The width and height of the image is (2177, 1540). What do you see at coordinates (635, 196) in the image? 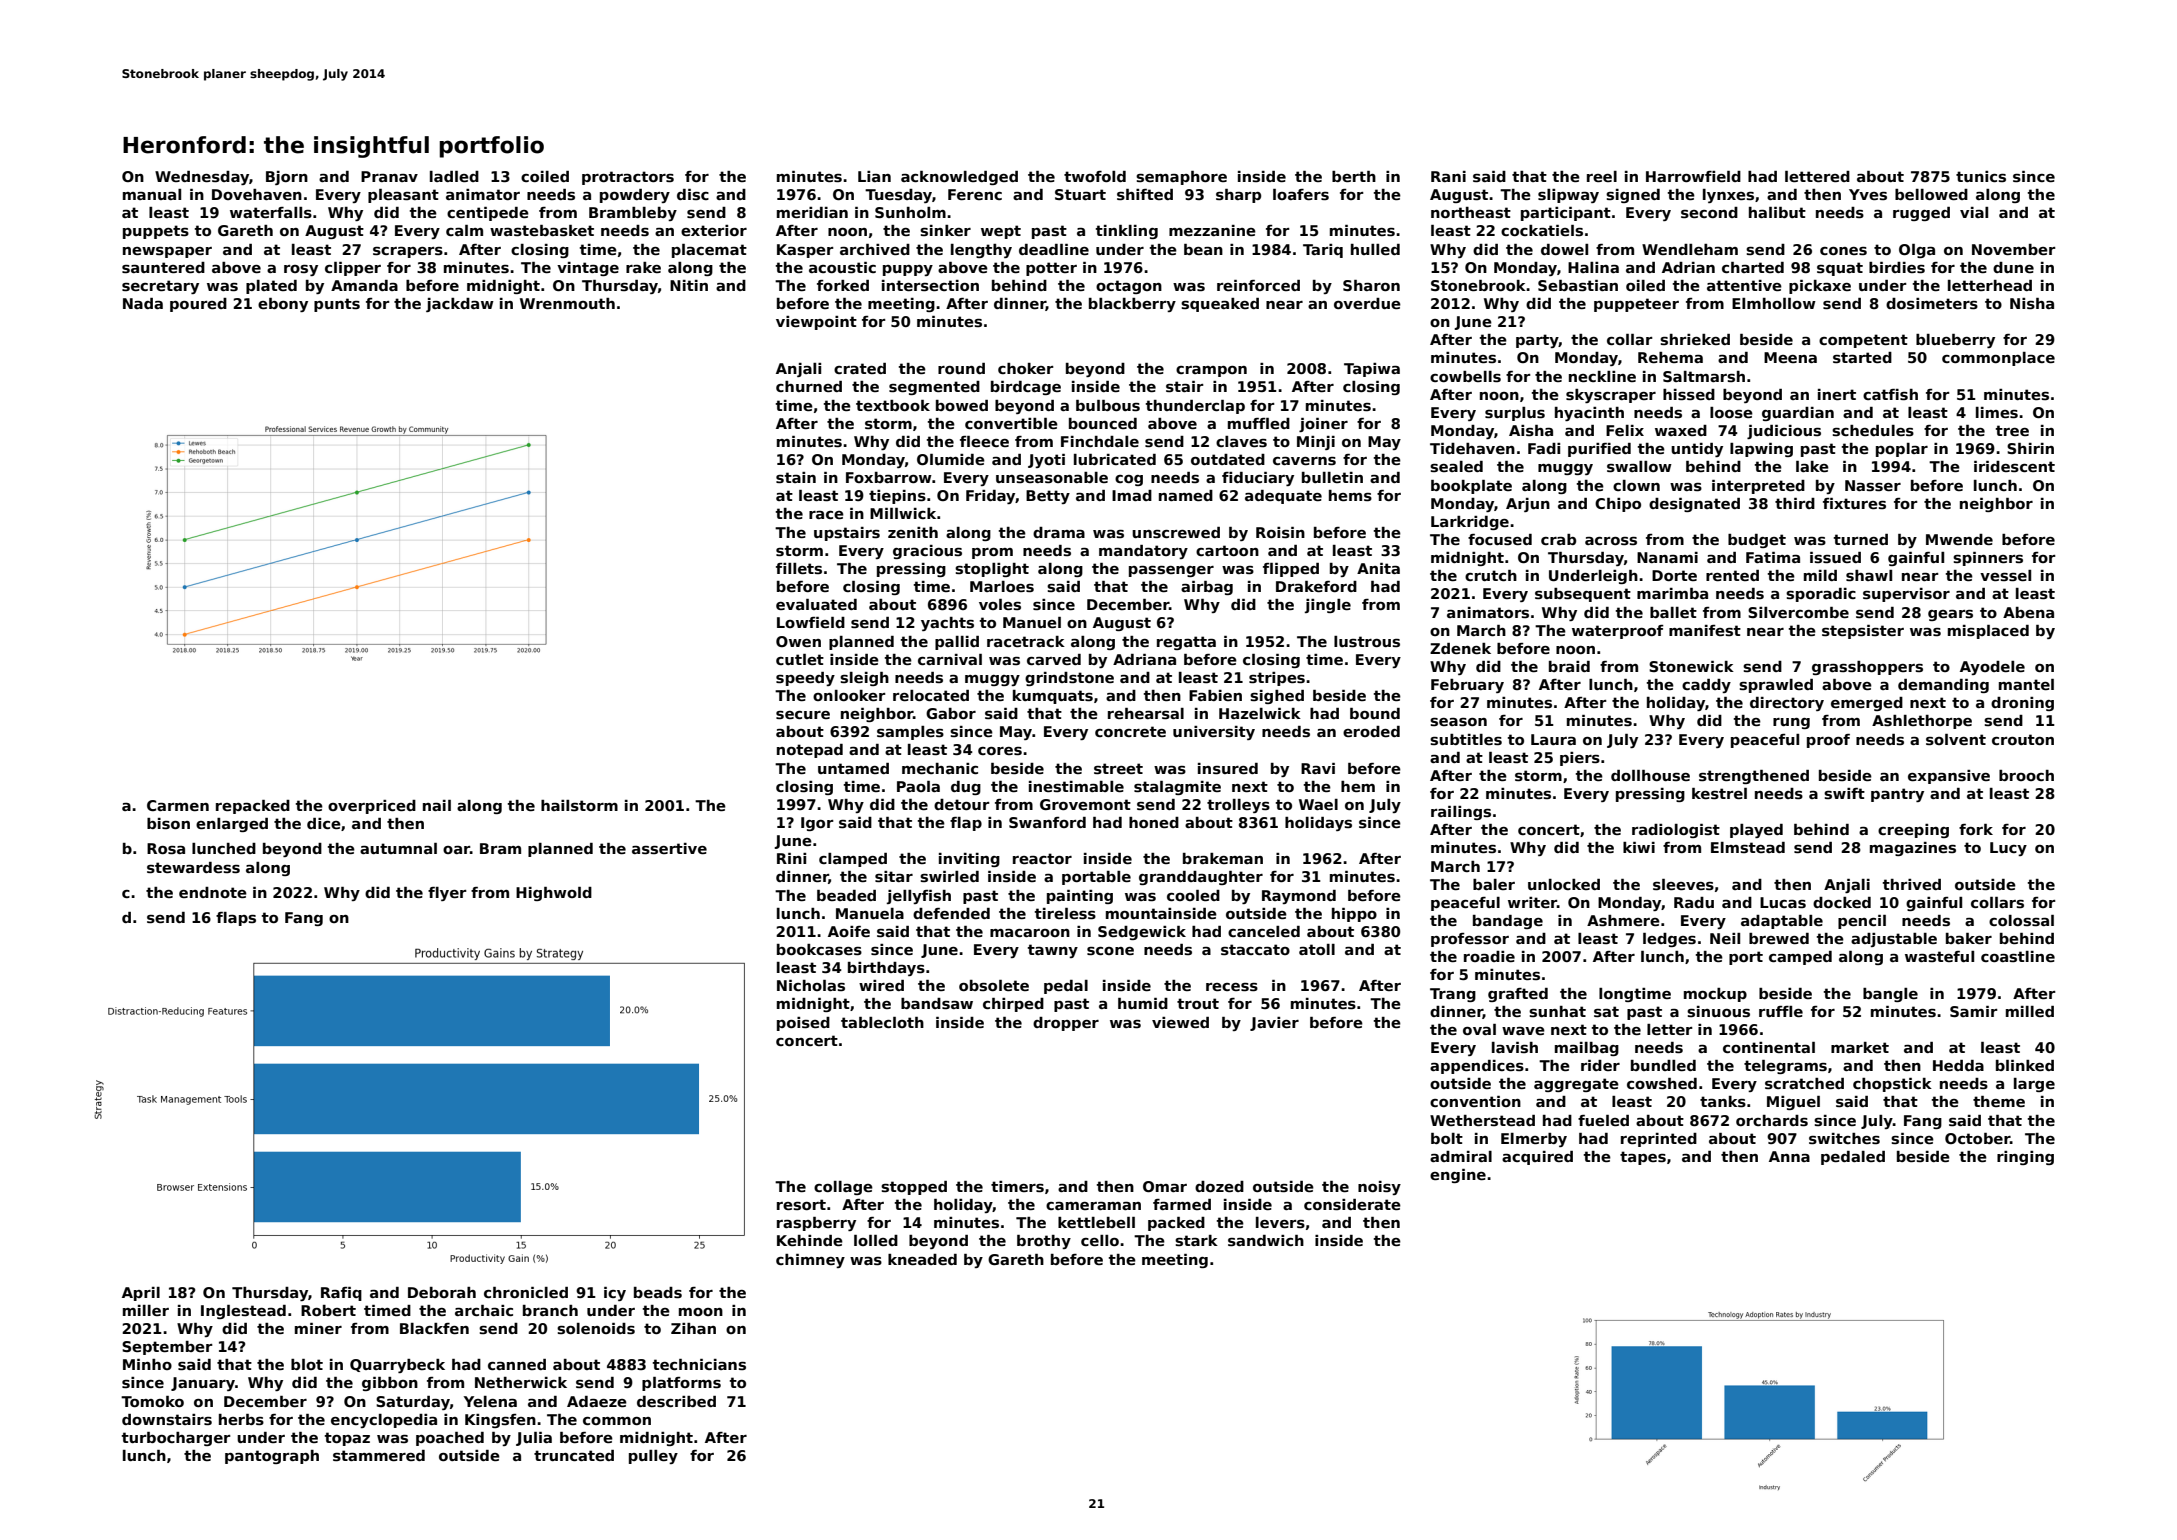
I see `powdery` at bounding box center [635, 196].
